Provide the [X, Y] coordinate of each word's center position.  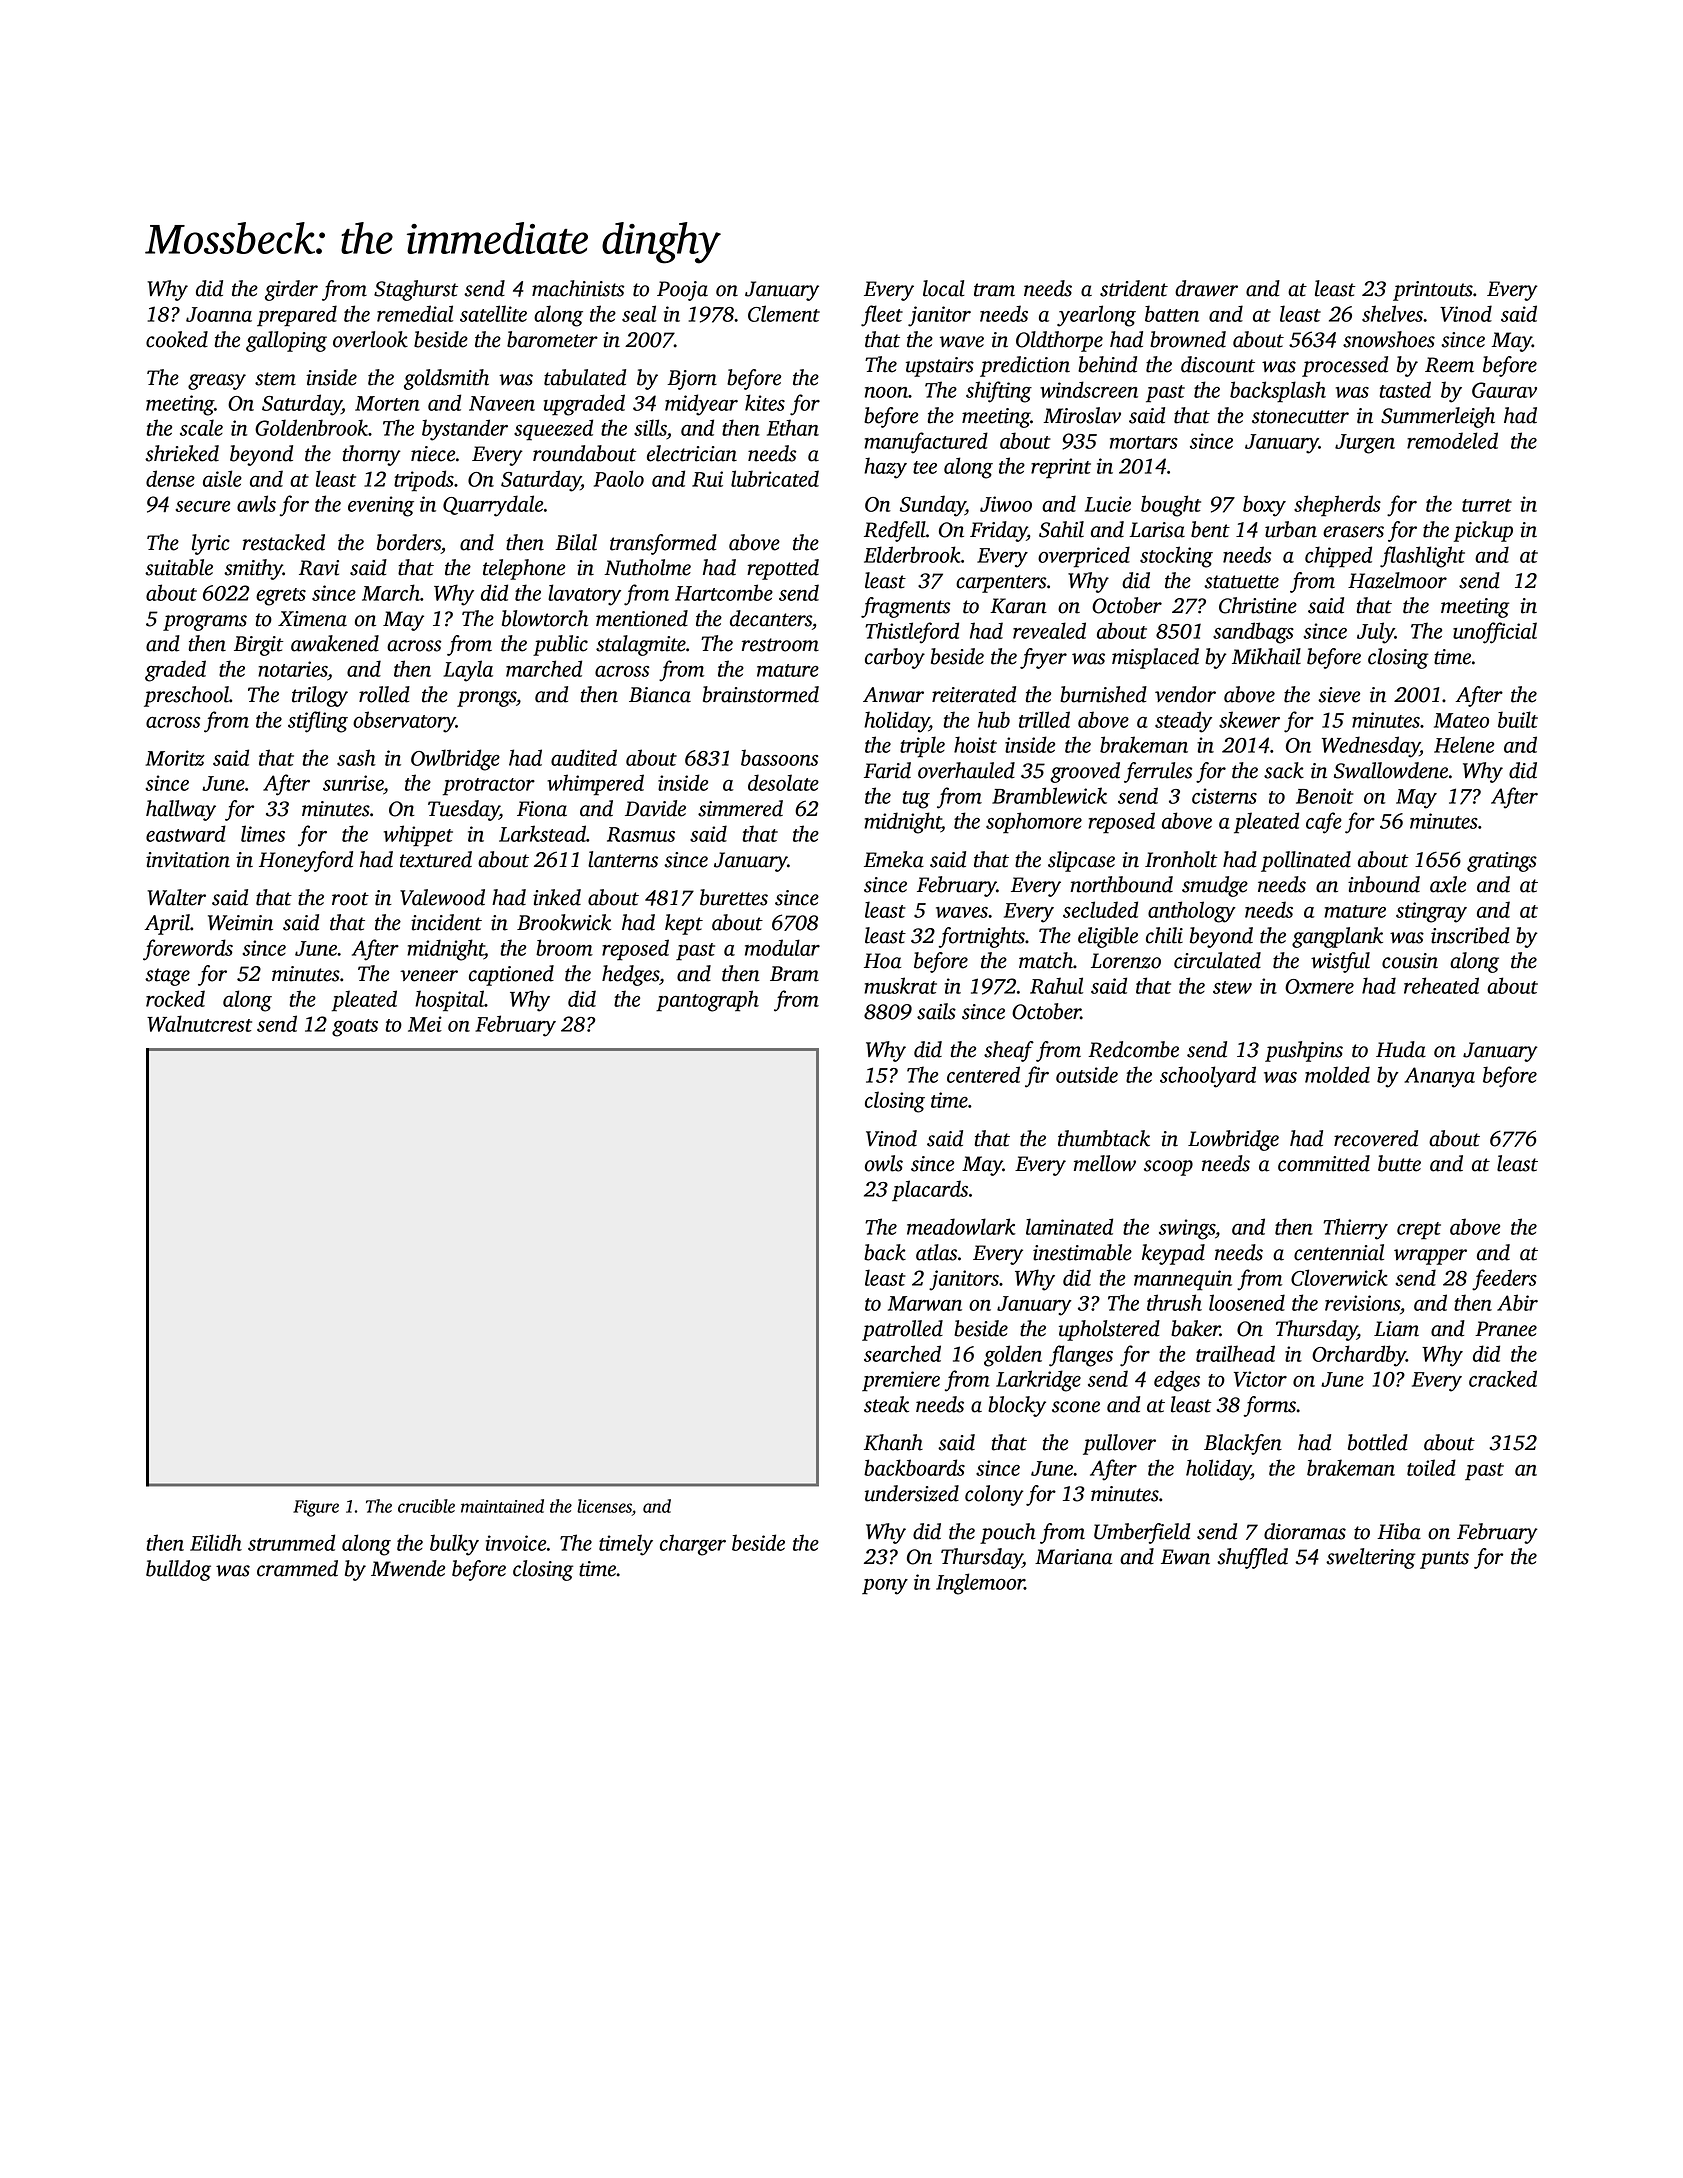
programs [205, 623]
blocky [1017, 1406]
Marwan [925, 1303]
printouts [1433, 291]
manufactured [926, 443]
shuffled [1252, 1558]
